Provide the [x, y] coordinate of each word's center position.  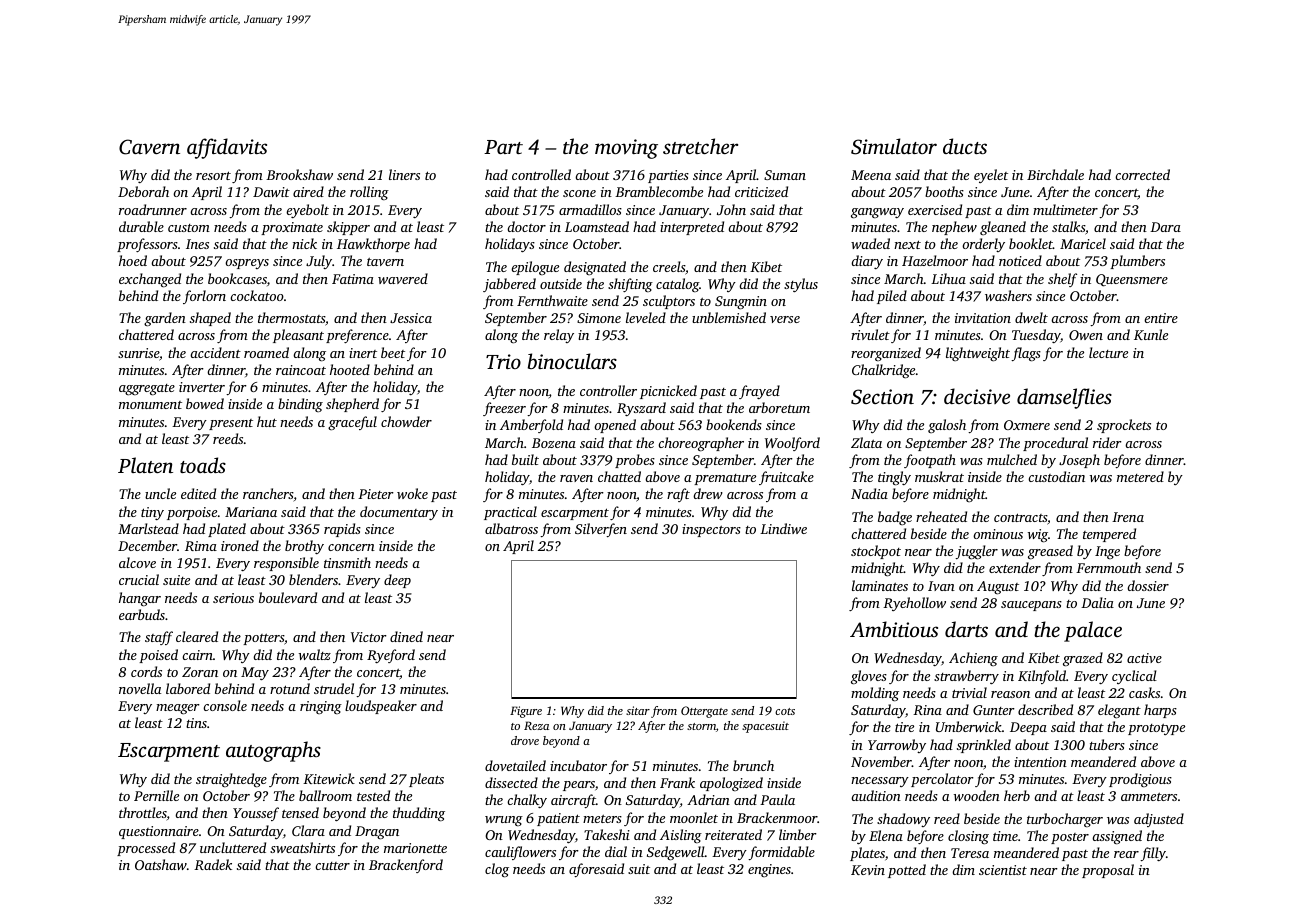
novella [140, 688]
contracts [1020, 517]
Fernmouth [1108, 567]
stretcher [700, 146]
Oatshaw [161, 864]
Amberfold [531, 426]
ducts [965, 146]
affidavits [227, 148]
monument [150, 405]
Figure [526, 712]
